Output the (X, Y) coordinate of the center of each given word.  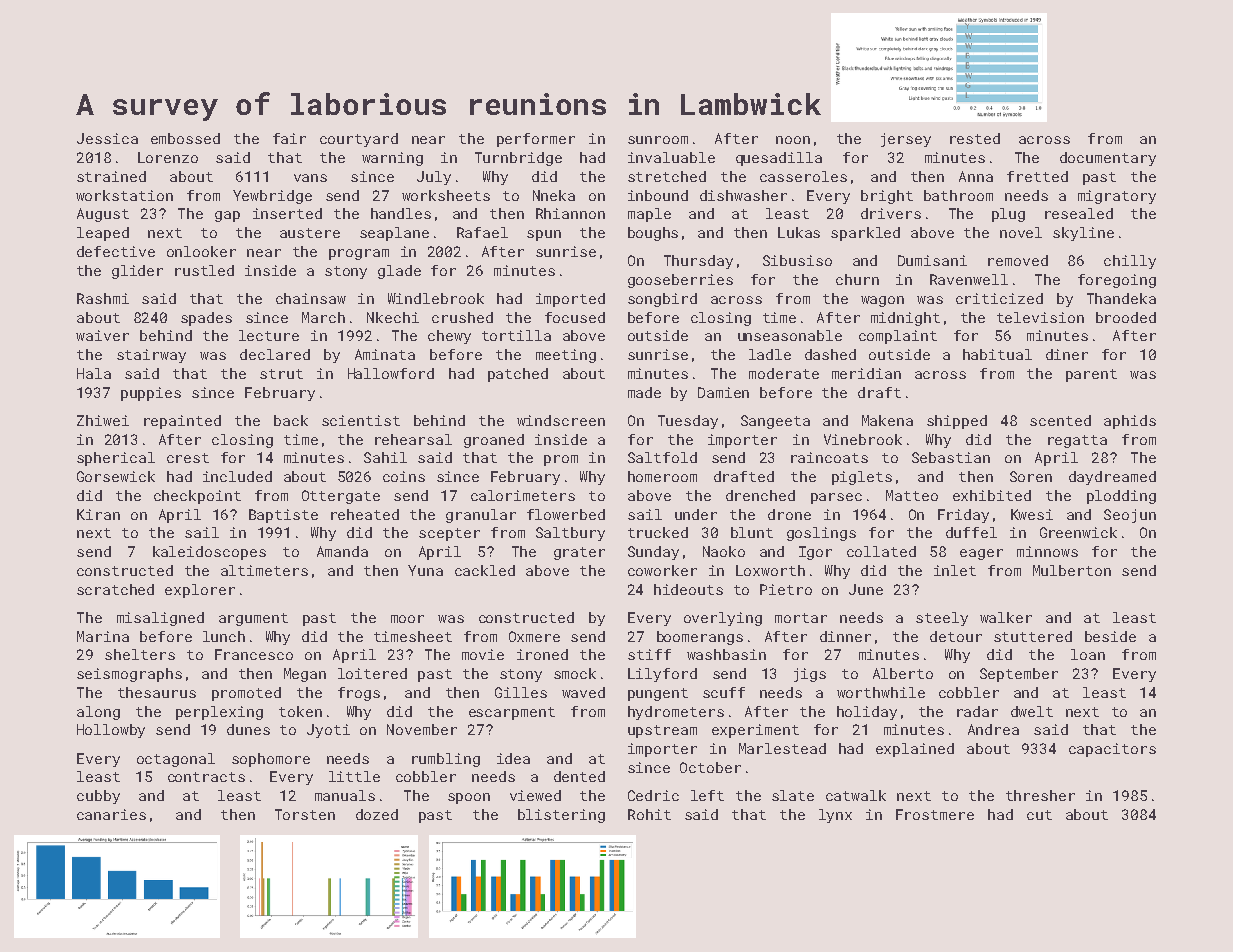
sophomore (271, 760)
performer (536, 140)
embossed (185, 138)
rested (975, 138)
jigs (810, 675)
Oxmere (534, 636)
